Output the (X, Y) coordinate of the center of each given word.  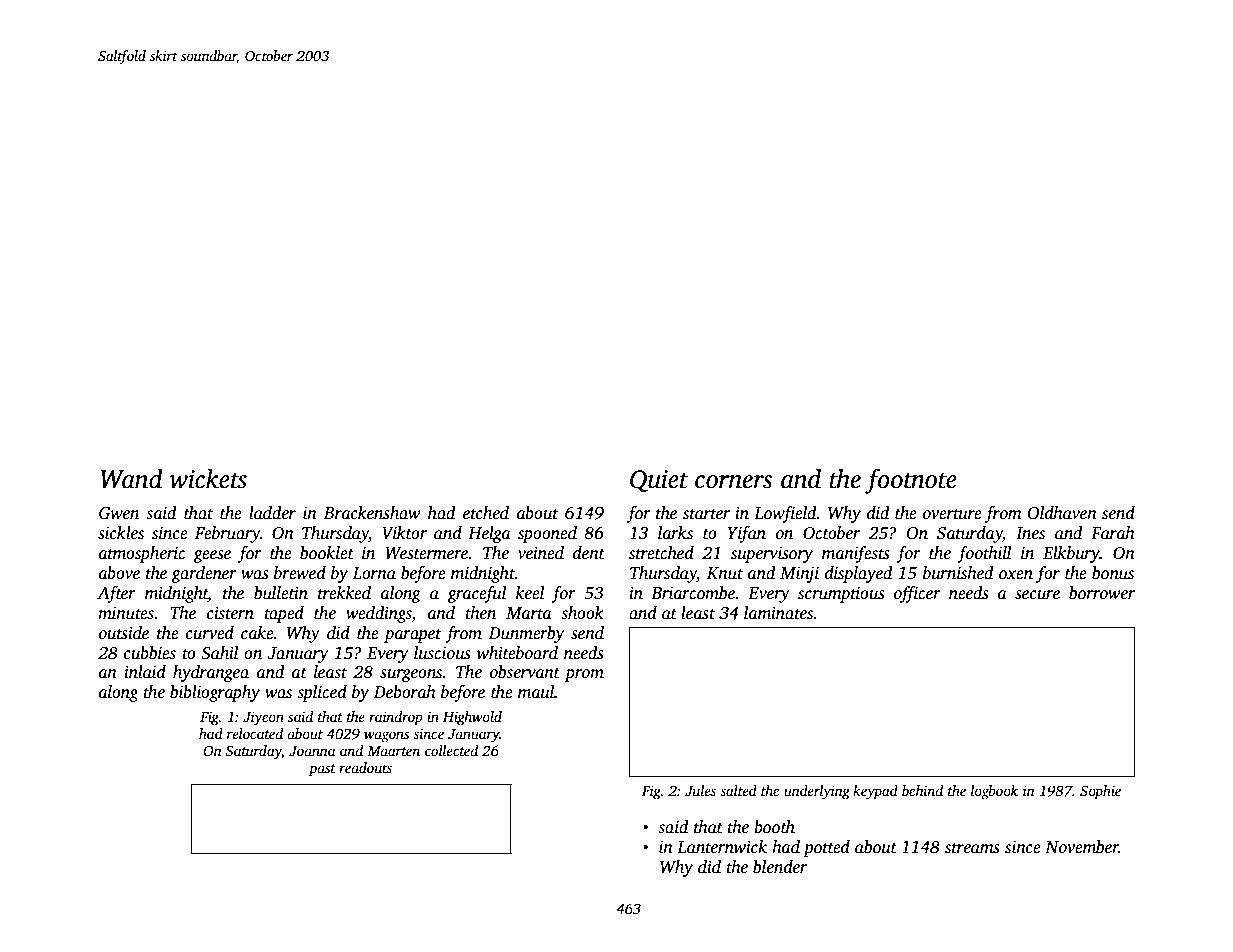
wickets (208, 479)
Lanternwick (722, 847)
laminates (779, 613)
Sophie (1100, 792)
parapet (413, 636)
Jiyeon (263, 718)
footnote (911, 481)
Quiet (659, 481)
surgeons (411, 675)
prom (584, 675)
